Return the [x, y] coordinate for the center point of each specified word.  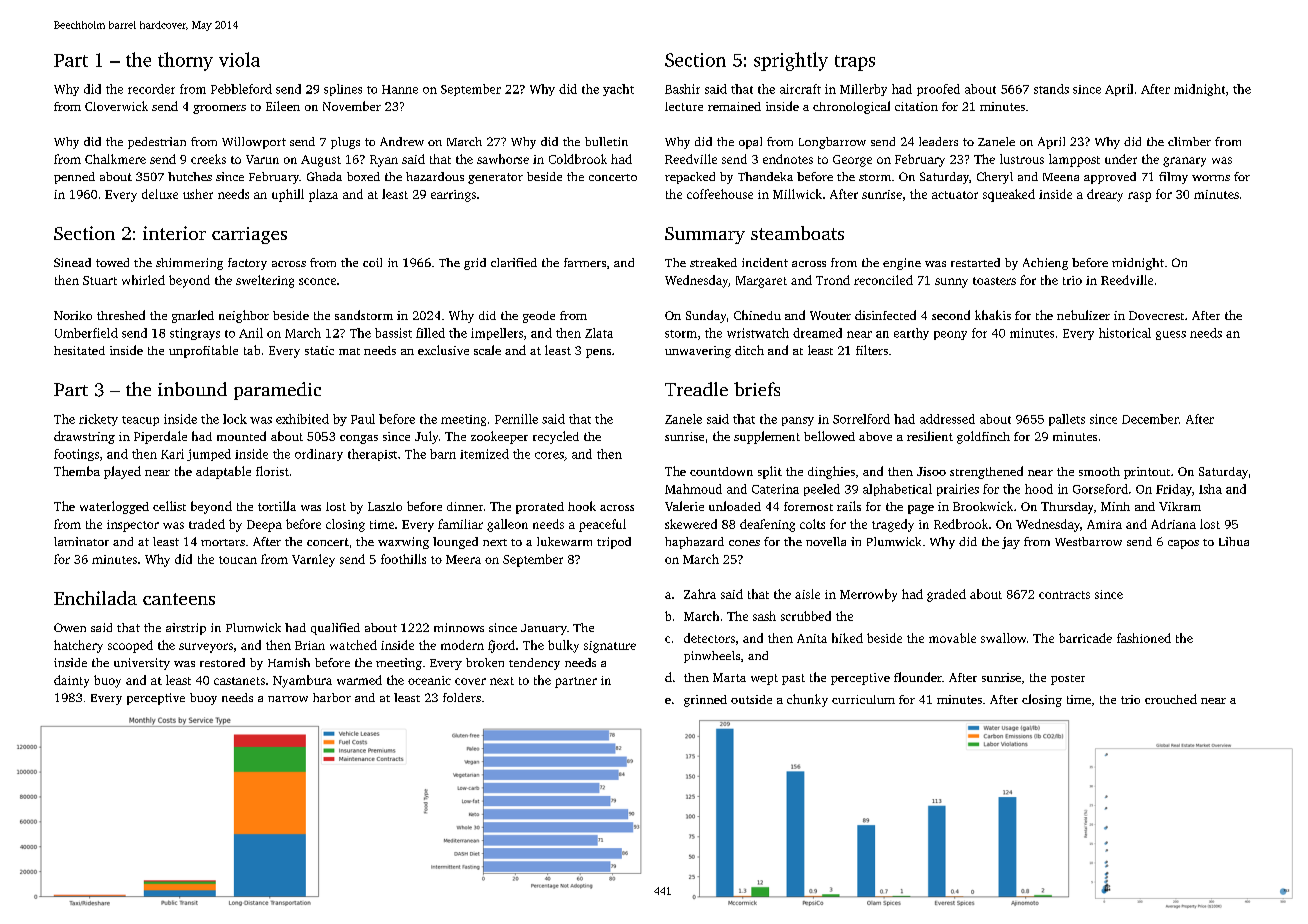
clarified [514, 262]
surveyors [206, 648]
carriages [249, 235]
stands [1051, 89]
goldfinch [983, 437]
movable [952, 638]
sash [764, 616]
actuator [955, 195]
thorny [185, 61]
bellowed [829, 436]
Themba [77, 471]
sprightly [791, 61]
